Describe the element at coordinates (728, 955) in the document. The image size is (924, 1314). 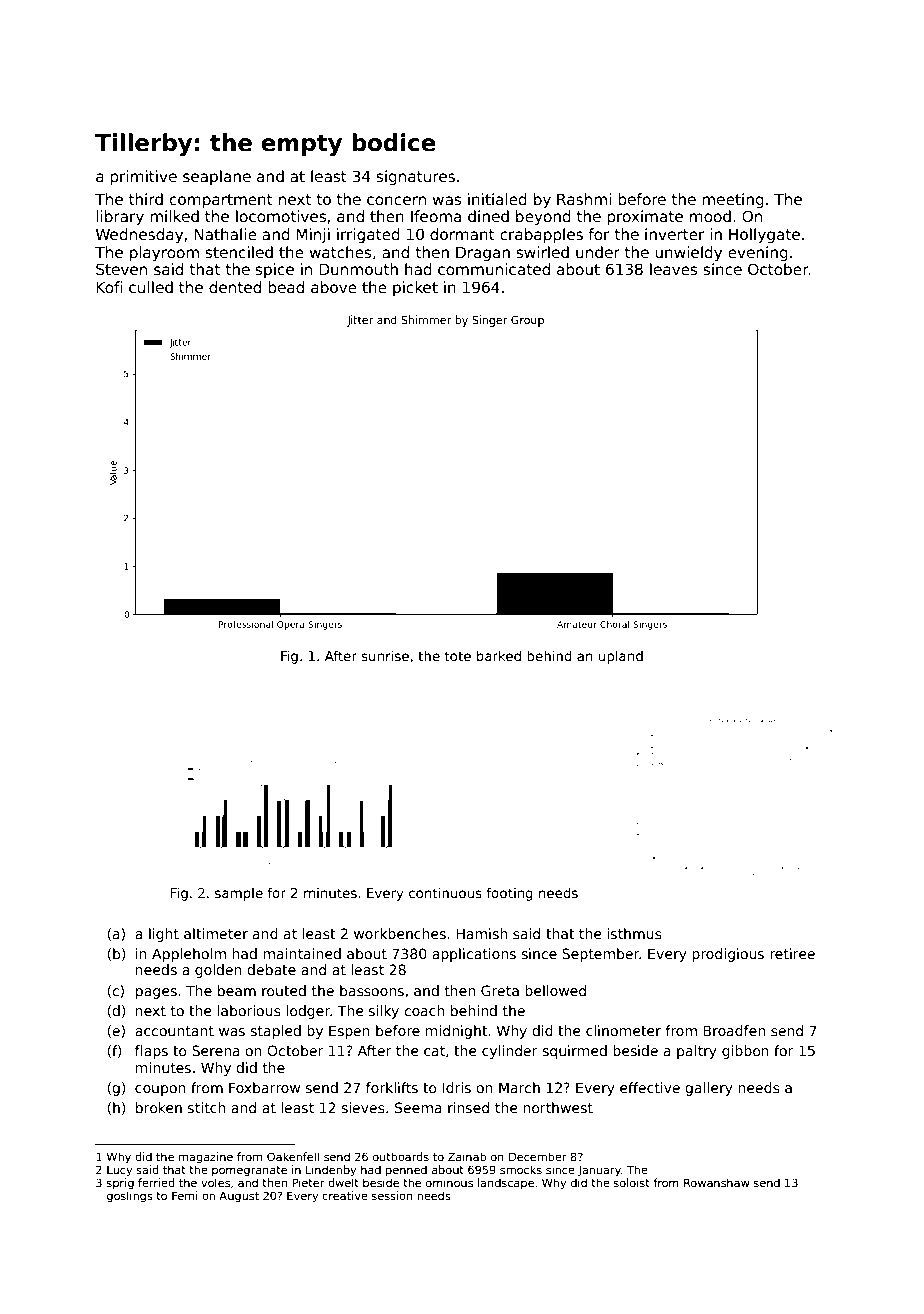
I see `prodigious` at that location.
